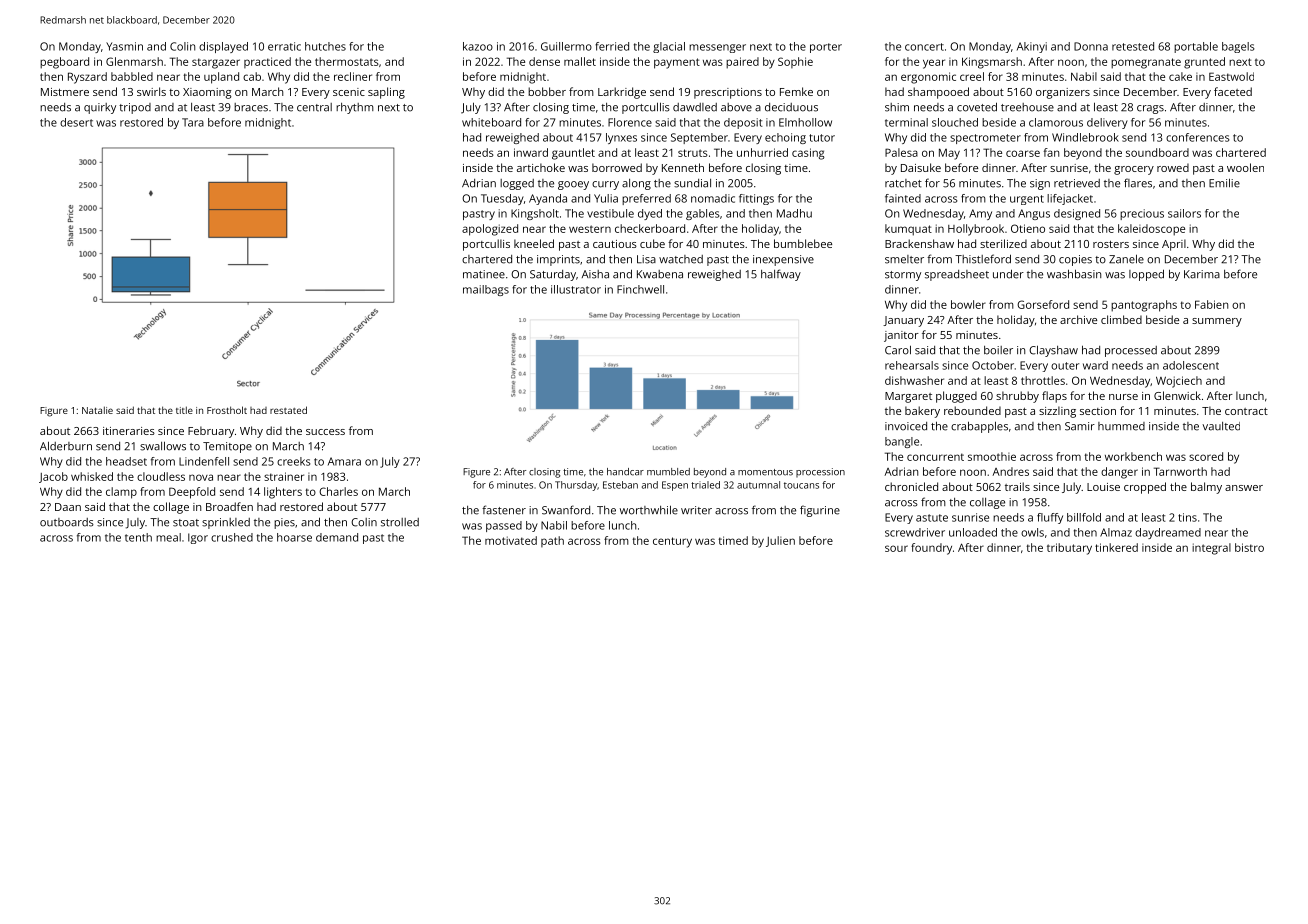 The width and height of the screenshot is (1308, 924). What do you see at coordinates (908, 397) in the screenshot?
I see `Margaret` at bounding box center [908, 397].
